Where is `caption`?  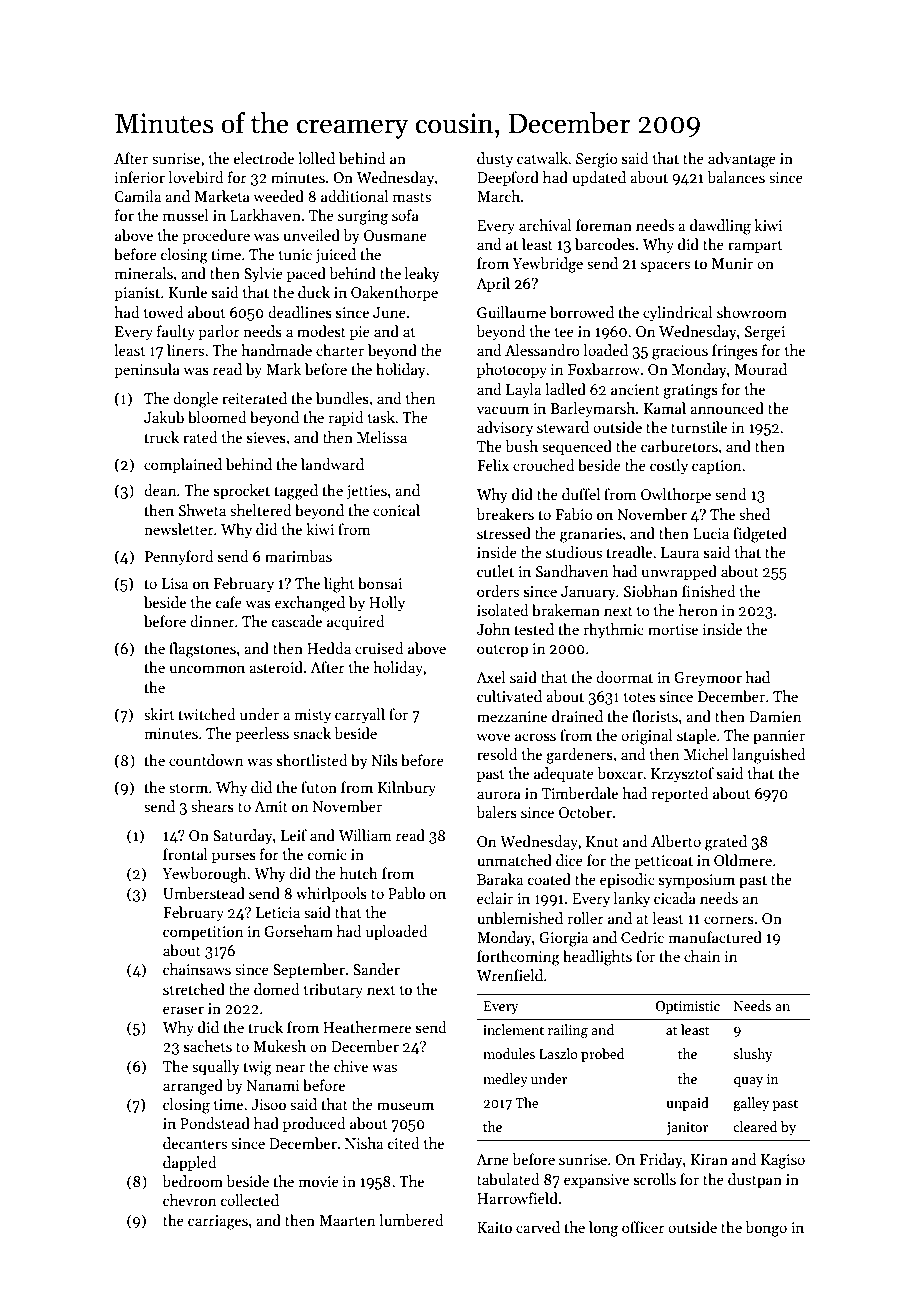
caption is located at coordinates (717, 467).
